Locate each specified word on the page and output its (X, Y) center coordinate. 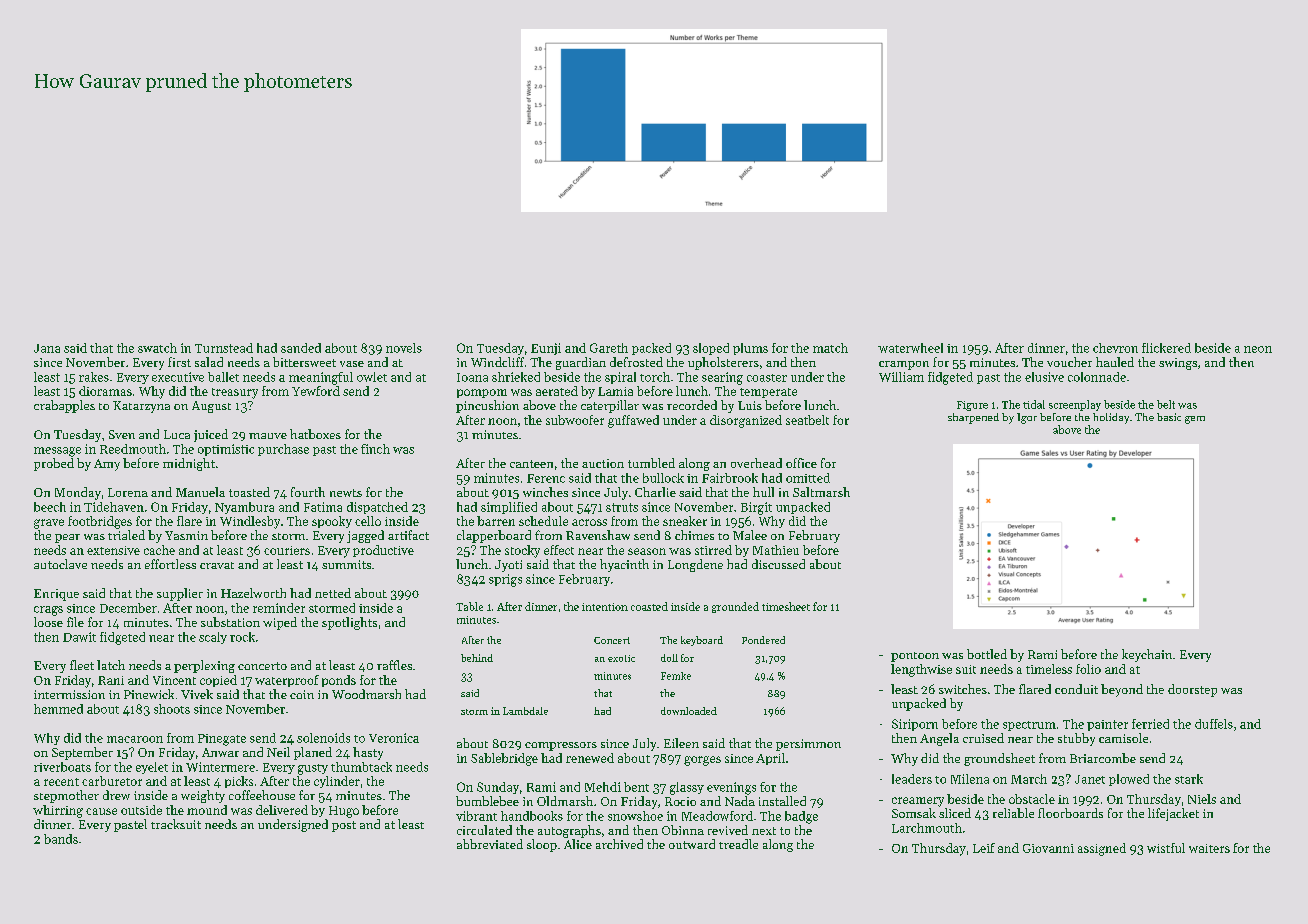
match (830, 348)
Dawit (79, 637)
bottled (987, 654)
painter (1107, 725)
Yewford (316, 391)
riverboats (62, 767)
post (344, 826)
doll (669, 658)
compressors (561, 746)
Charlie (655, 492)
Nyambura (244, 508)
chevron (1115, 348)
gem (1195, 420)
